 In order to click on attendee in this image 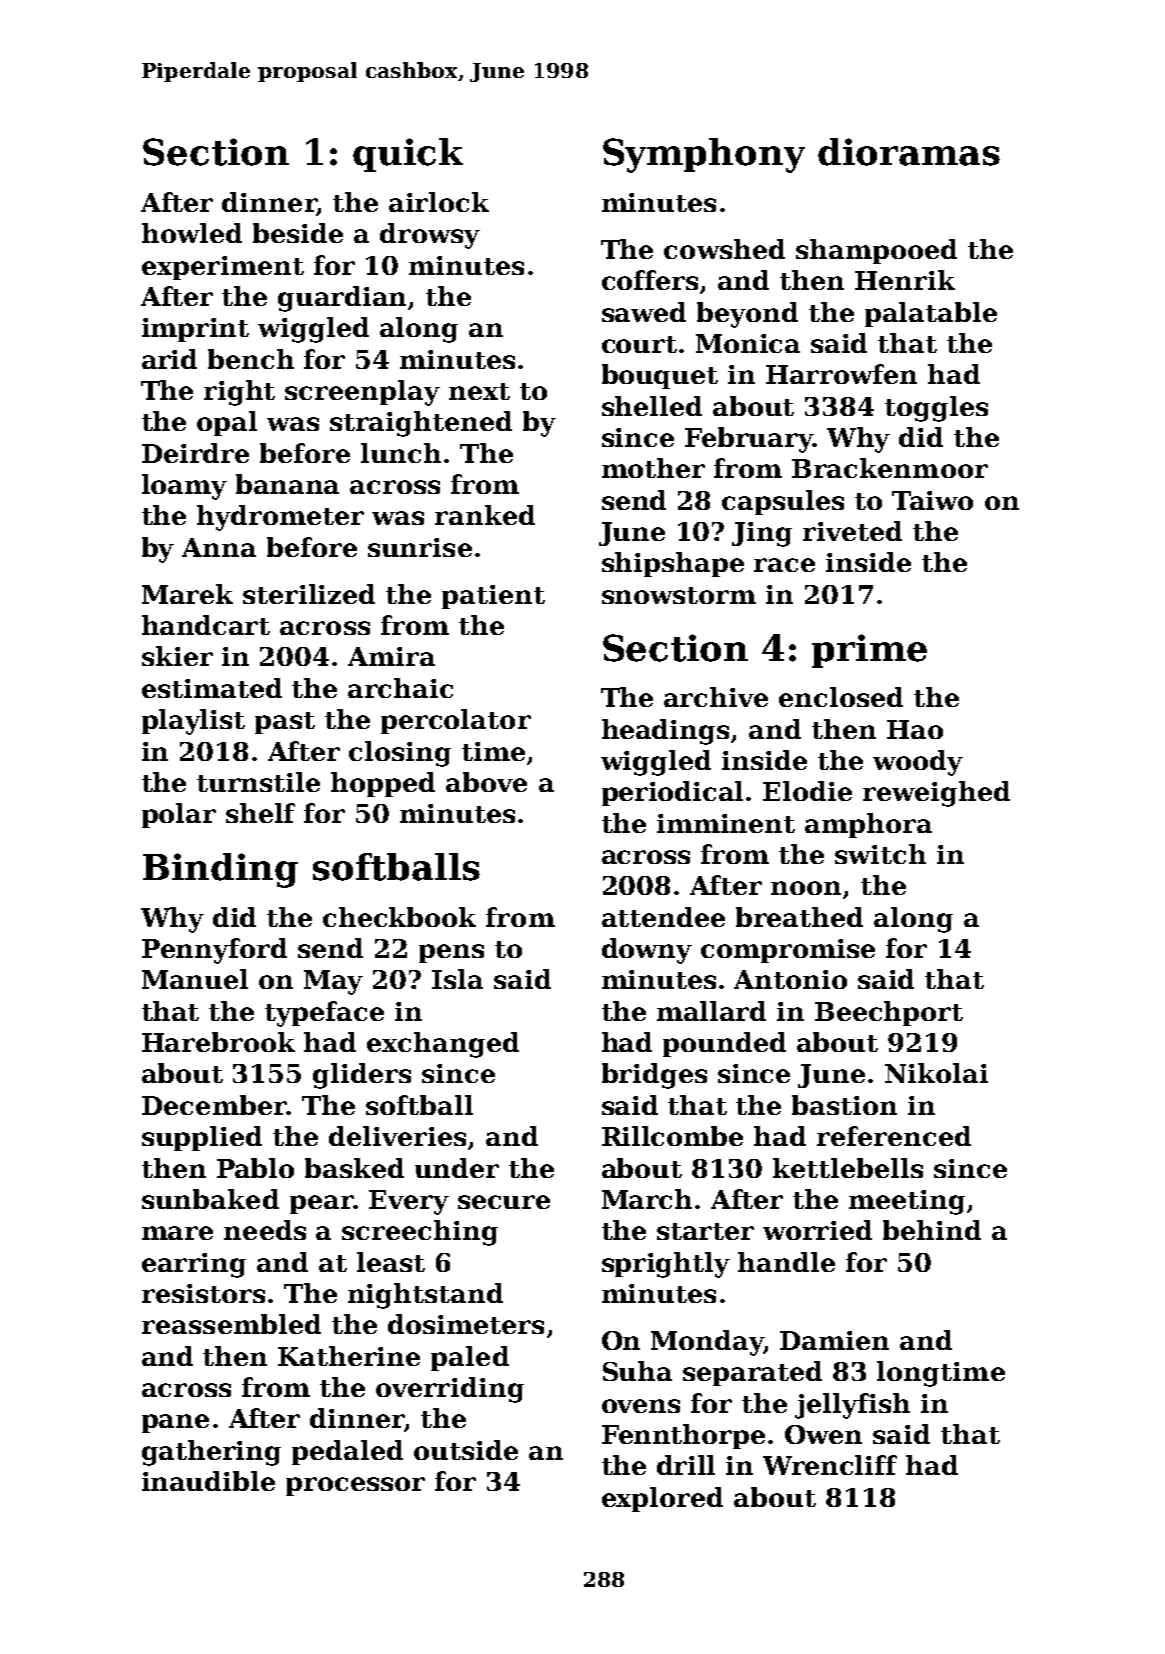, I will do `click(663, 917)`.
